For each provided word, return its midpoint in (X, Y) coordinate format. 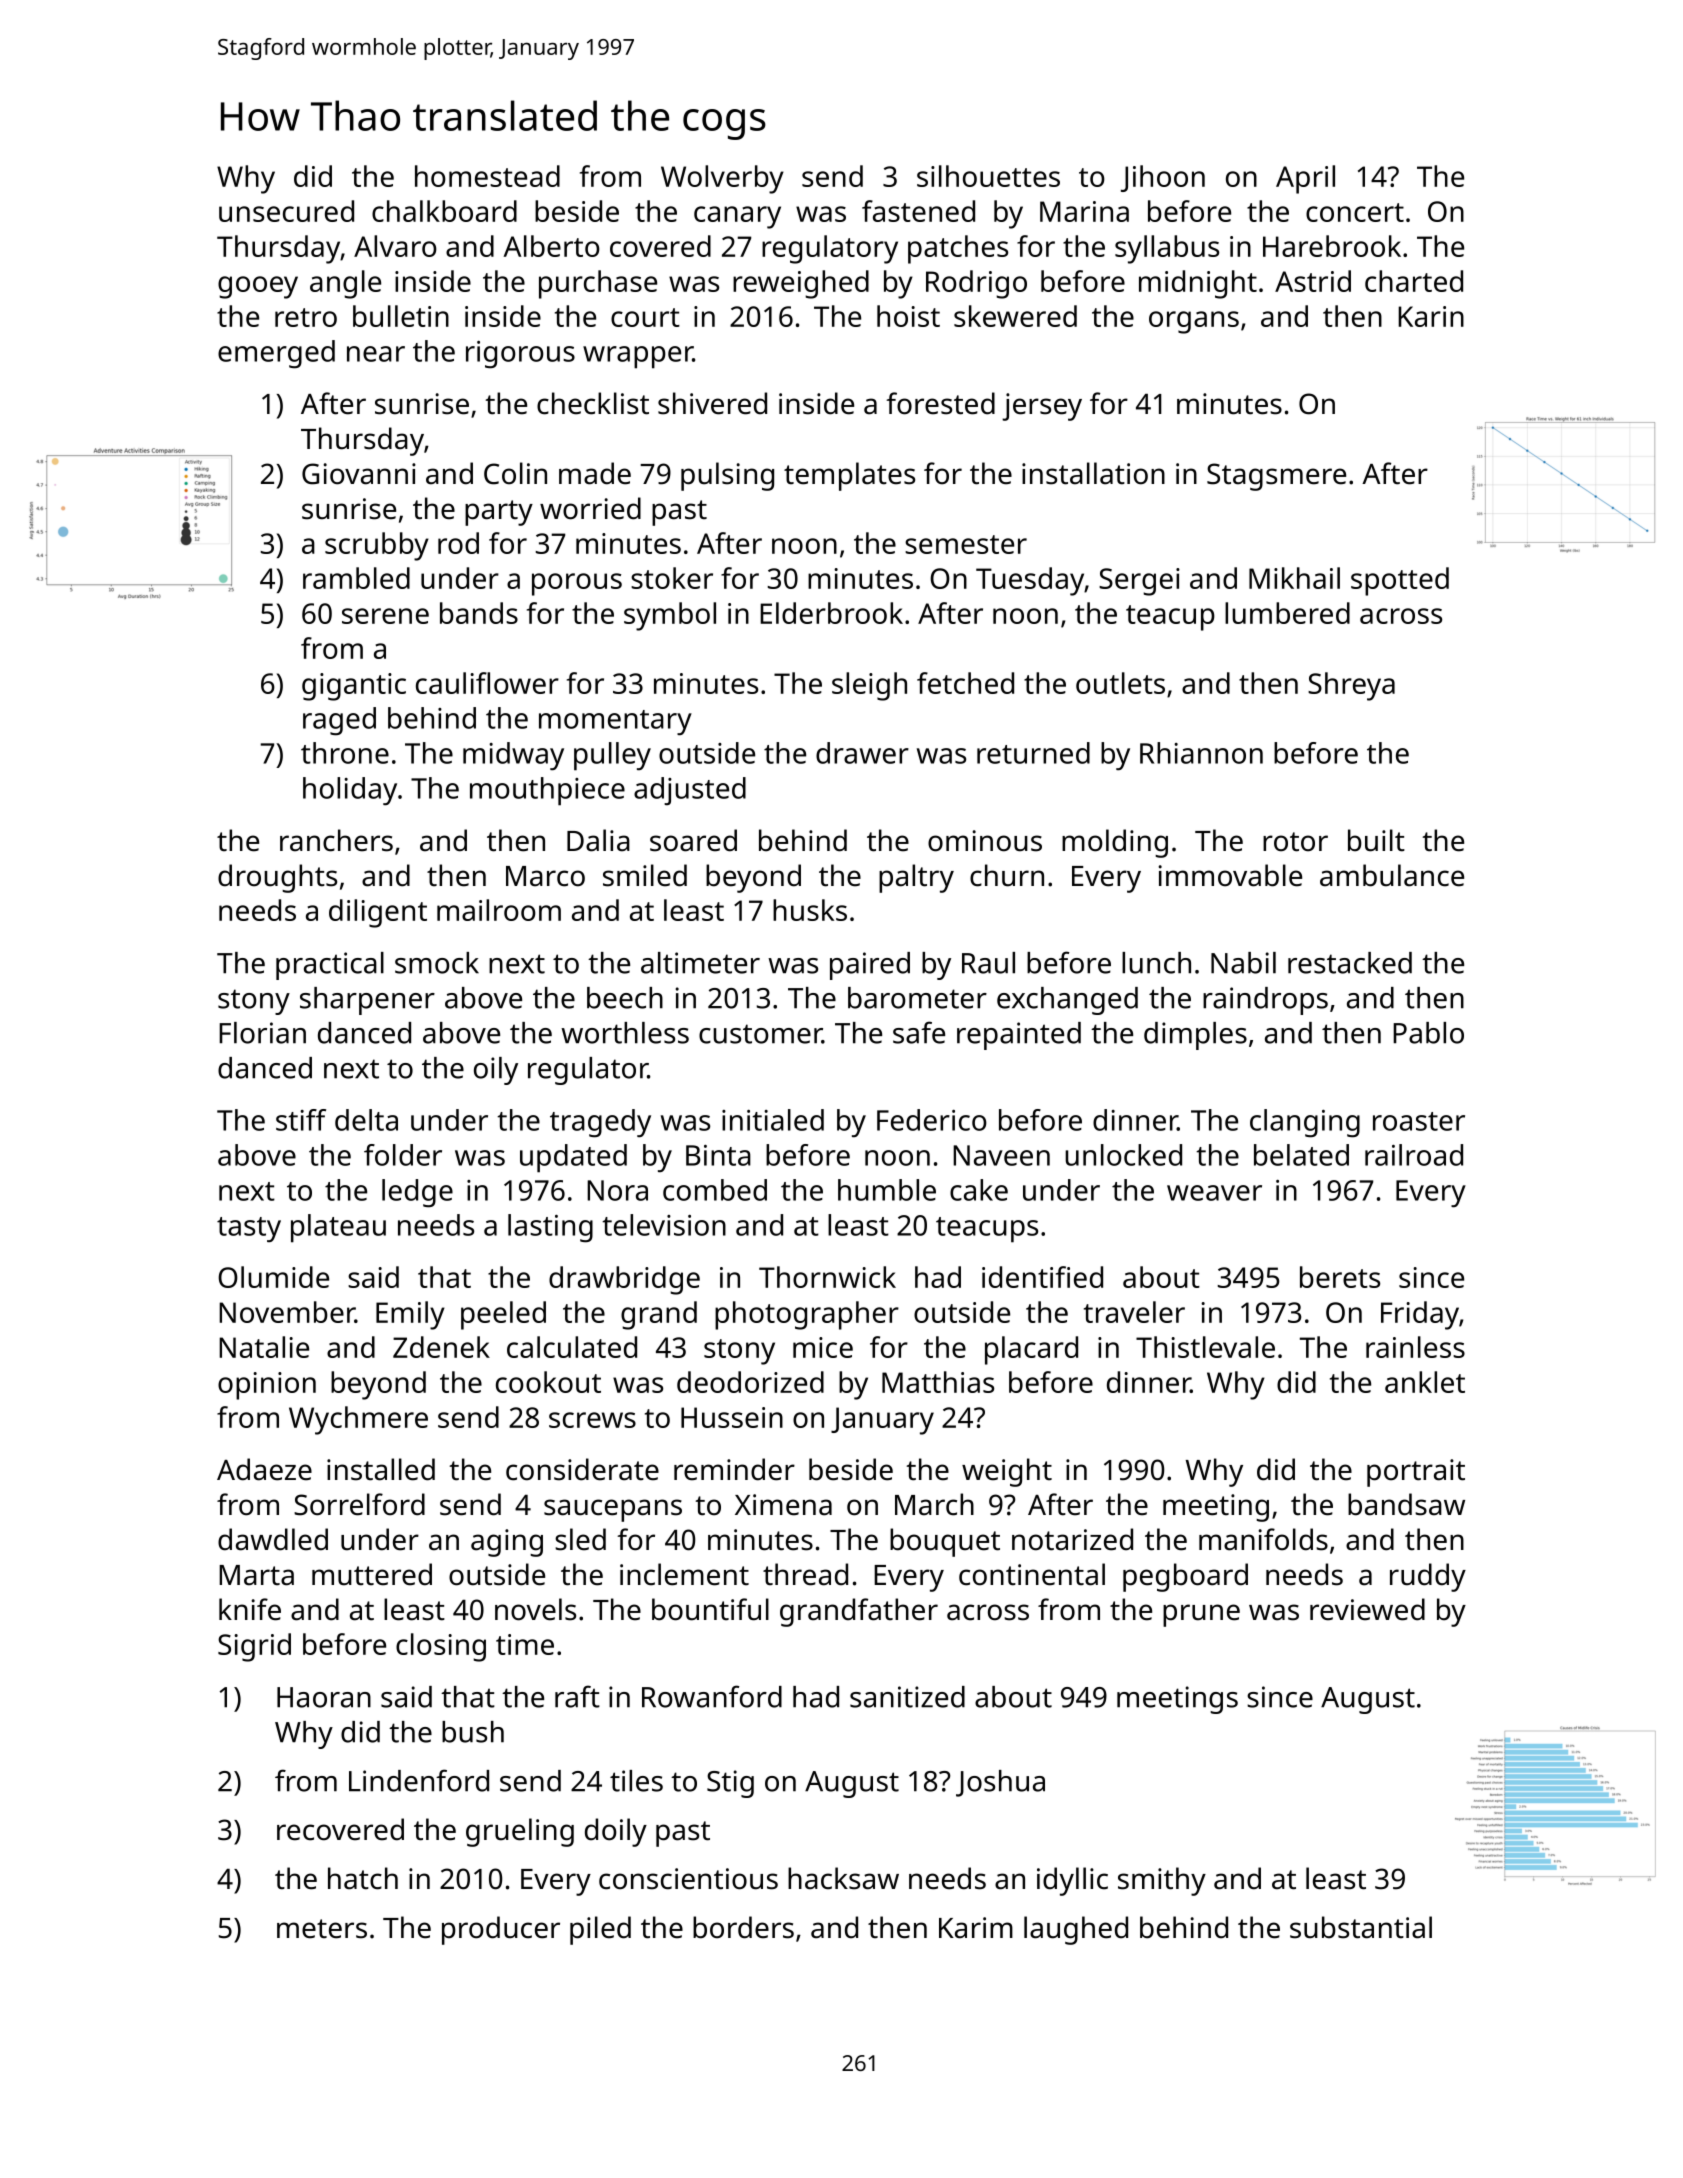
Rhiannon (1201, 753)
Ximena (783, 1505)
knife (250, 1609)
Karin (1431, 316)
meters (322, 1929)
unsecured (286, 211)
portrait (1416, 1473)
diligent (378, 913)
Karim (976, 1928)
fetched (965, 683)
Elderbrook (831, 613)
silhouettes (988, 176)
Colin (515, 473)
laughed (1076, 1930)
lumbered (1287, 613)
